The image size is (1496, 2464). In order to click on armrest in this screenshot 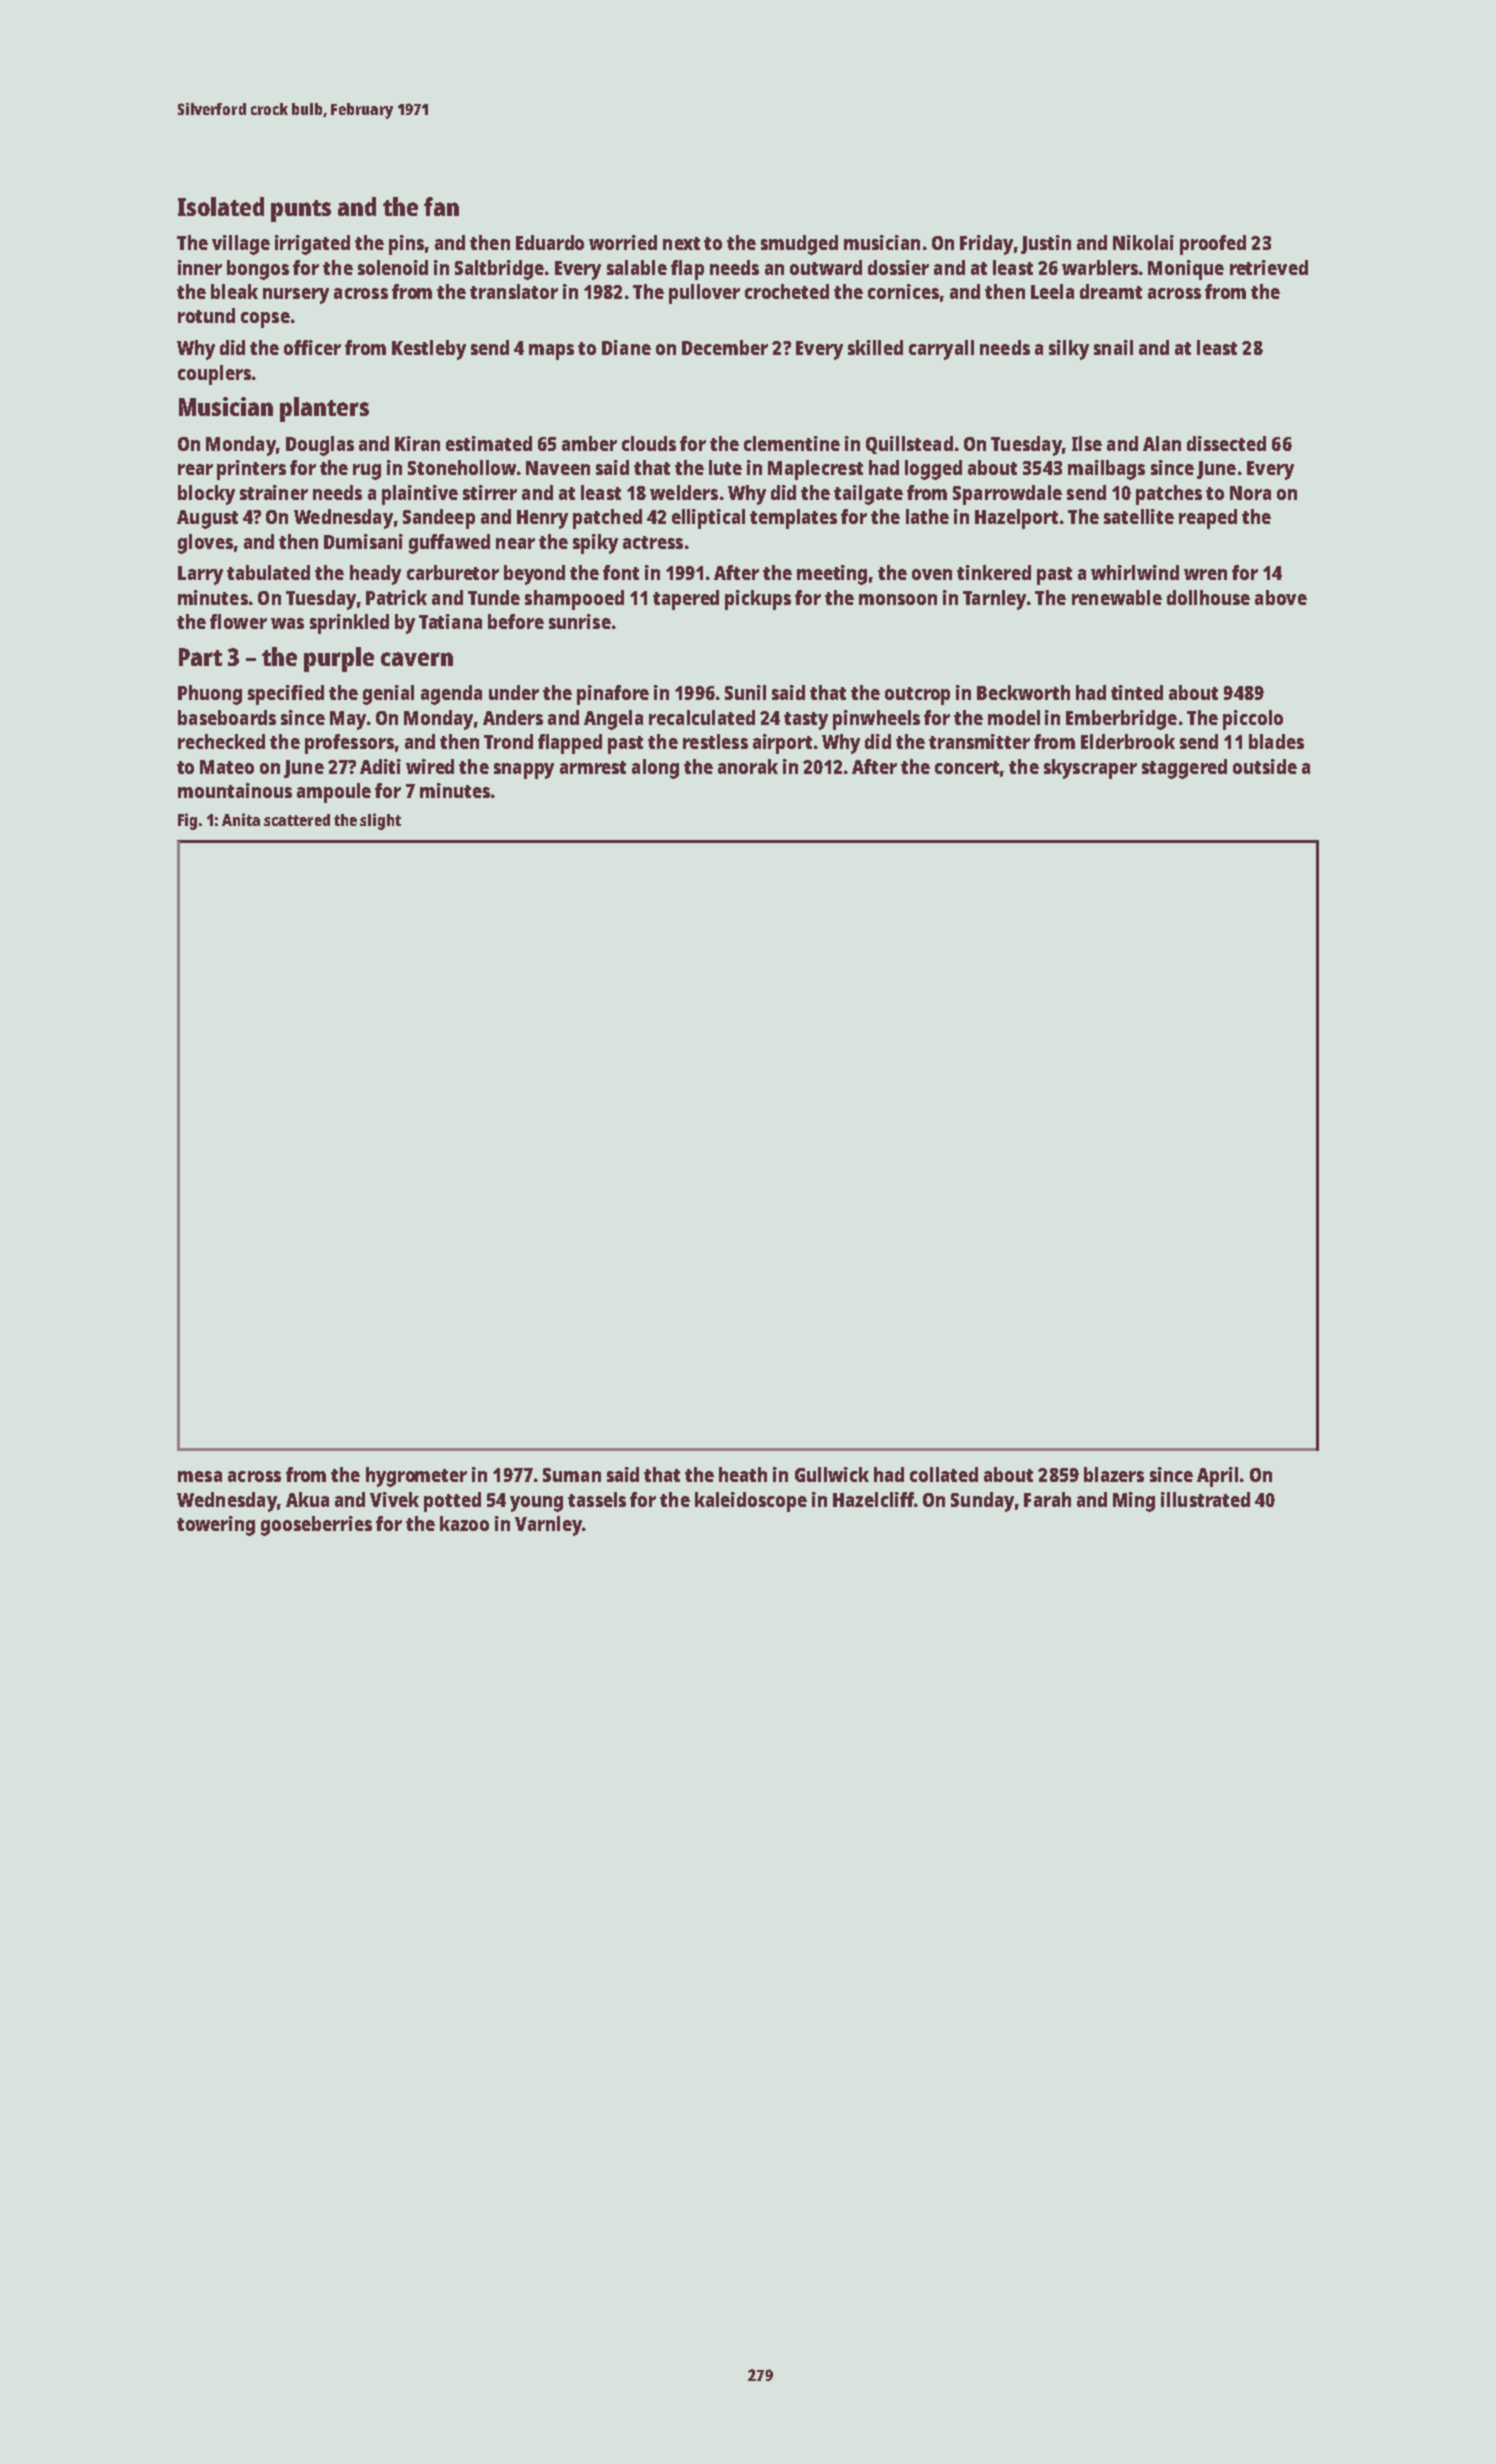, I will do `click(593, 767)`.
